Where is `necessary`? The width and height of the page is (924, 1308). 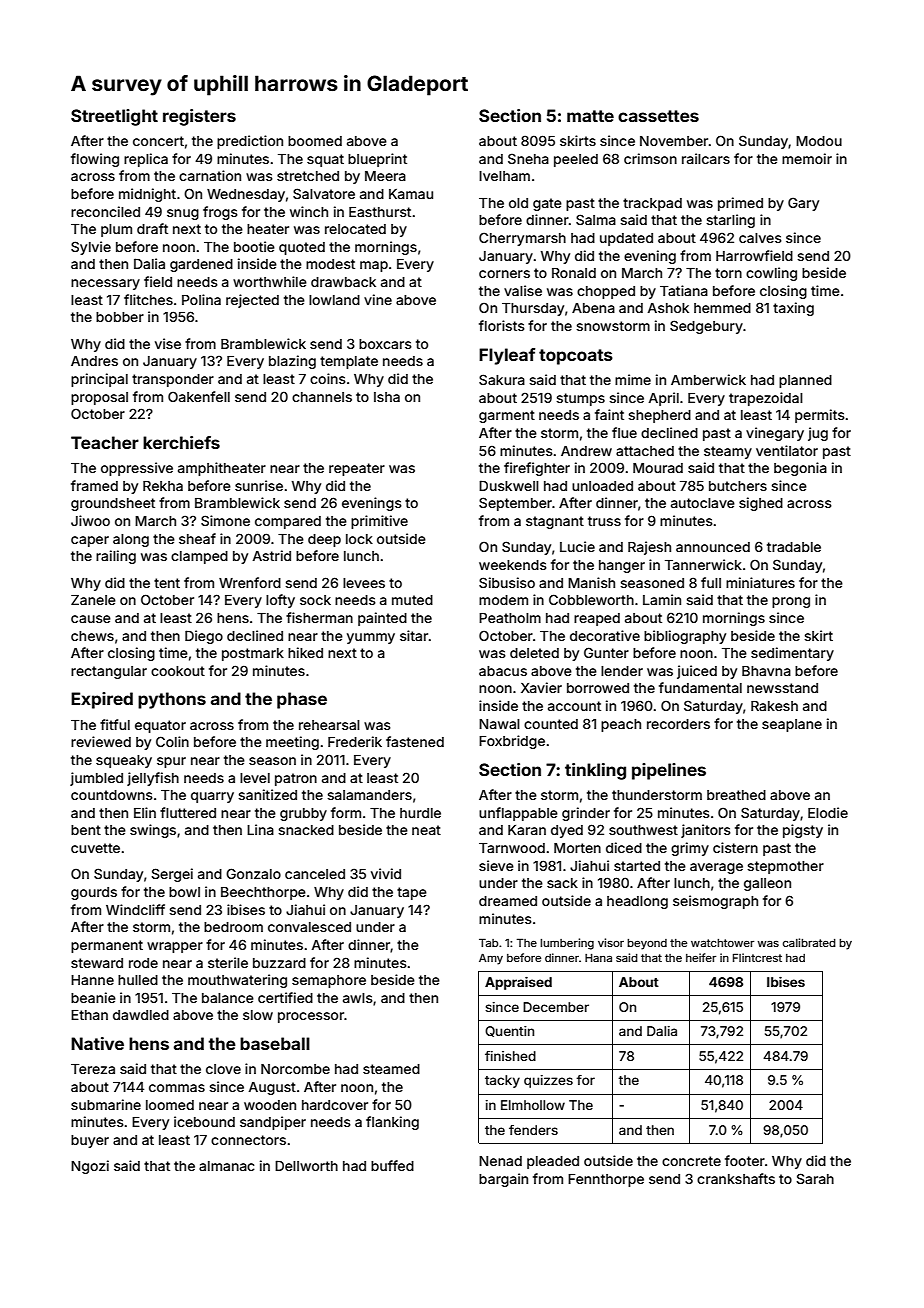
necessary is located at coordinates (105, 284).
